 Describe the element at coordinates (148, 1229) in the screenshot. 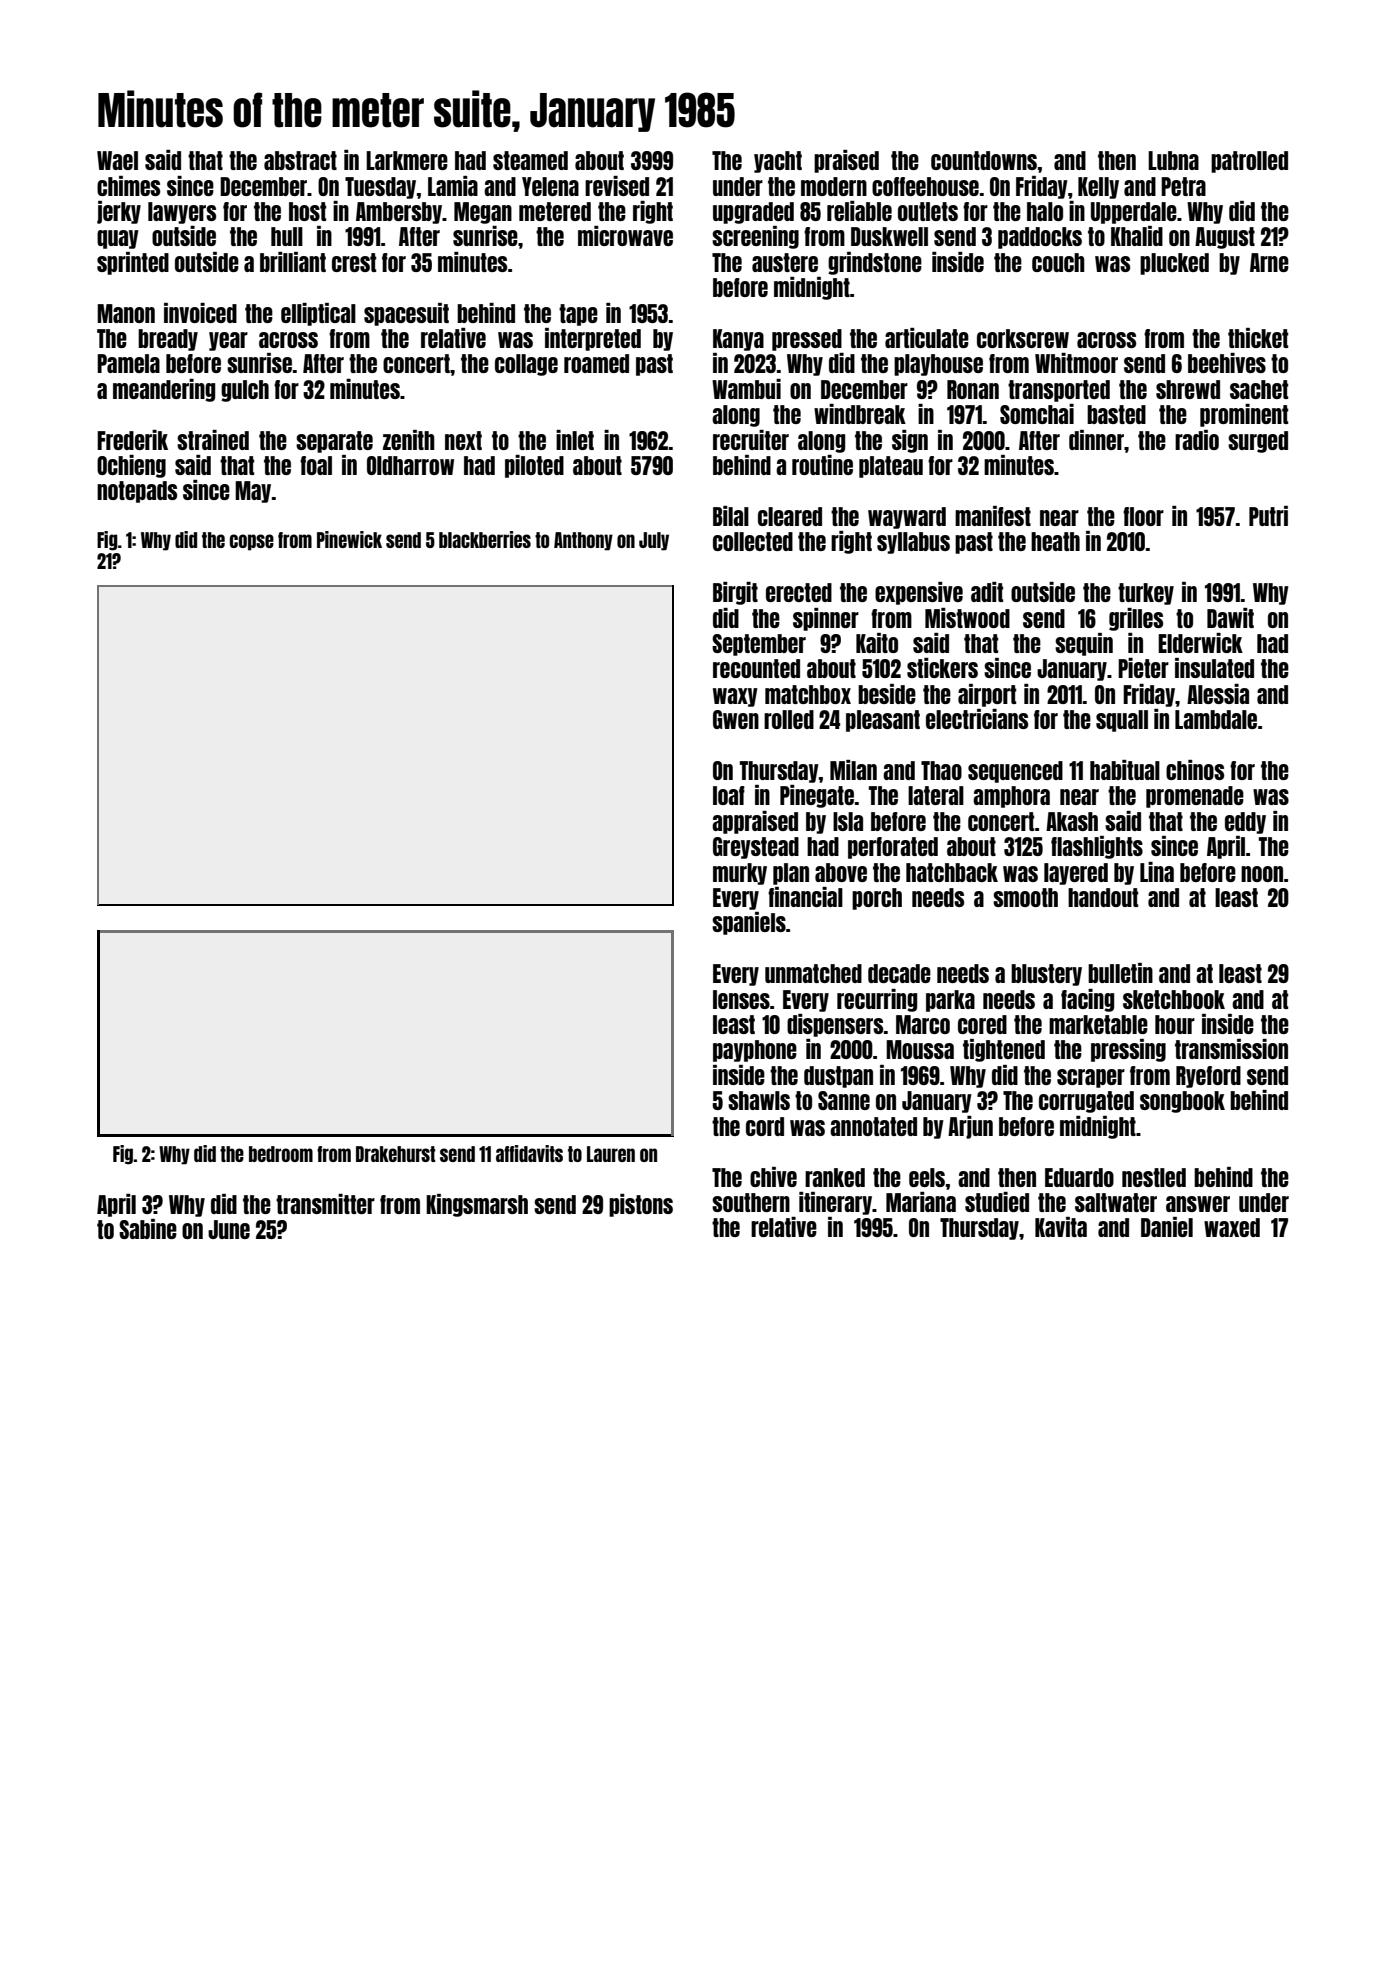

I see `Sabine` at that location.
